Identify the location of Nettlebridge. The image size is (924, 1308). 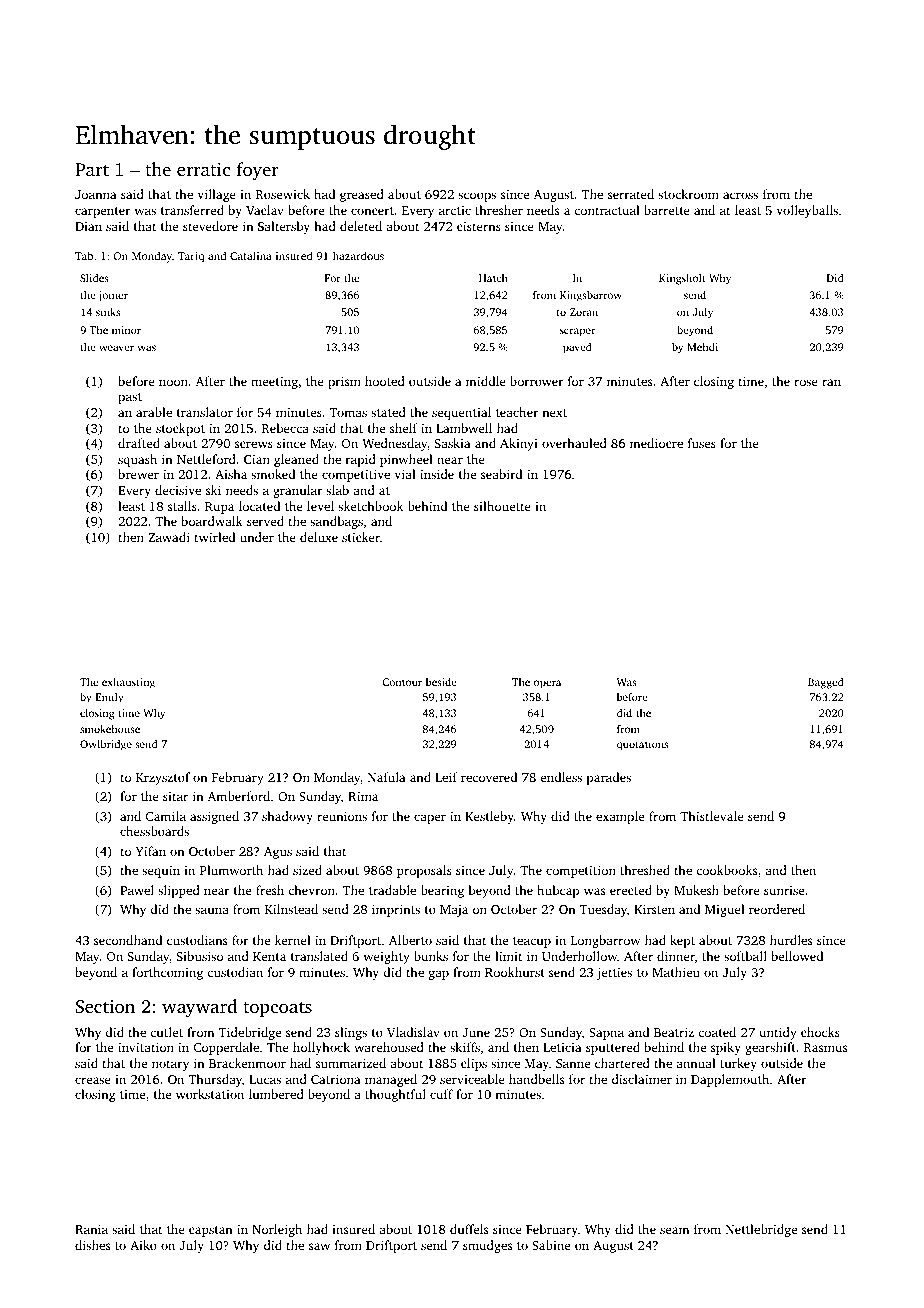
(761, 1230).
